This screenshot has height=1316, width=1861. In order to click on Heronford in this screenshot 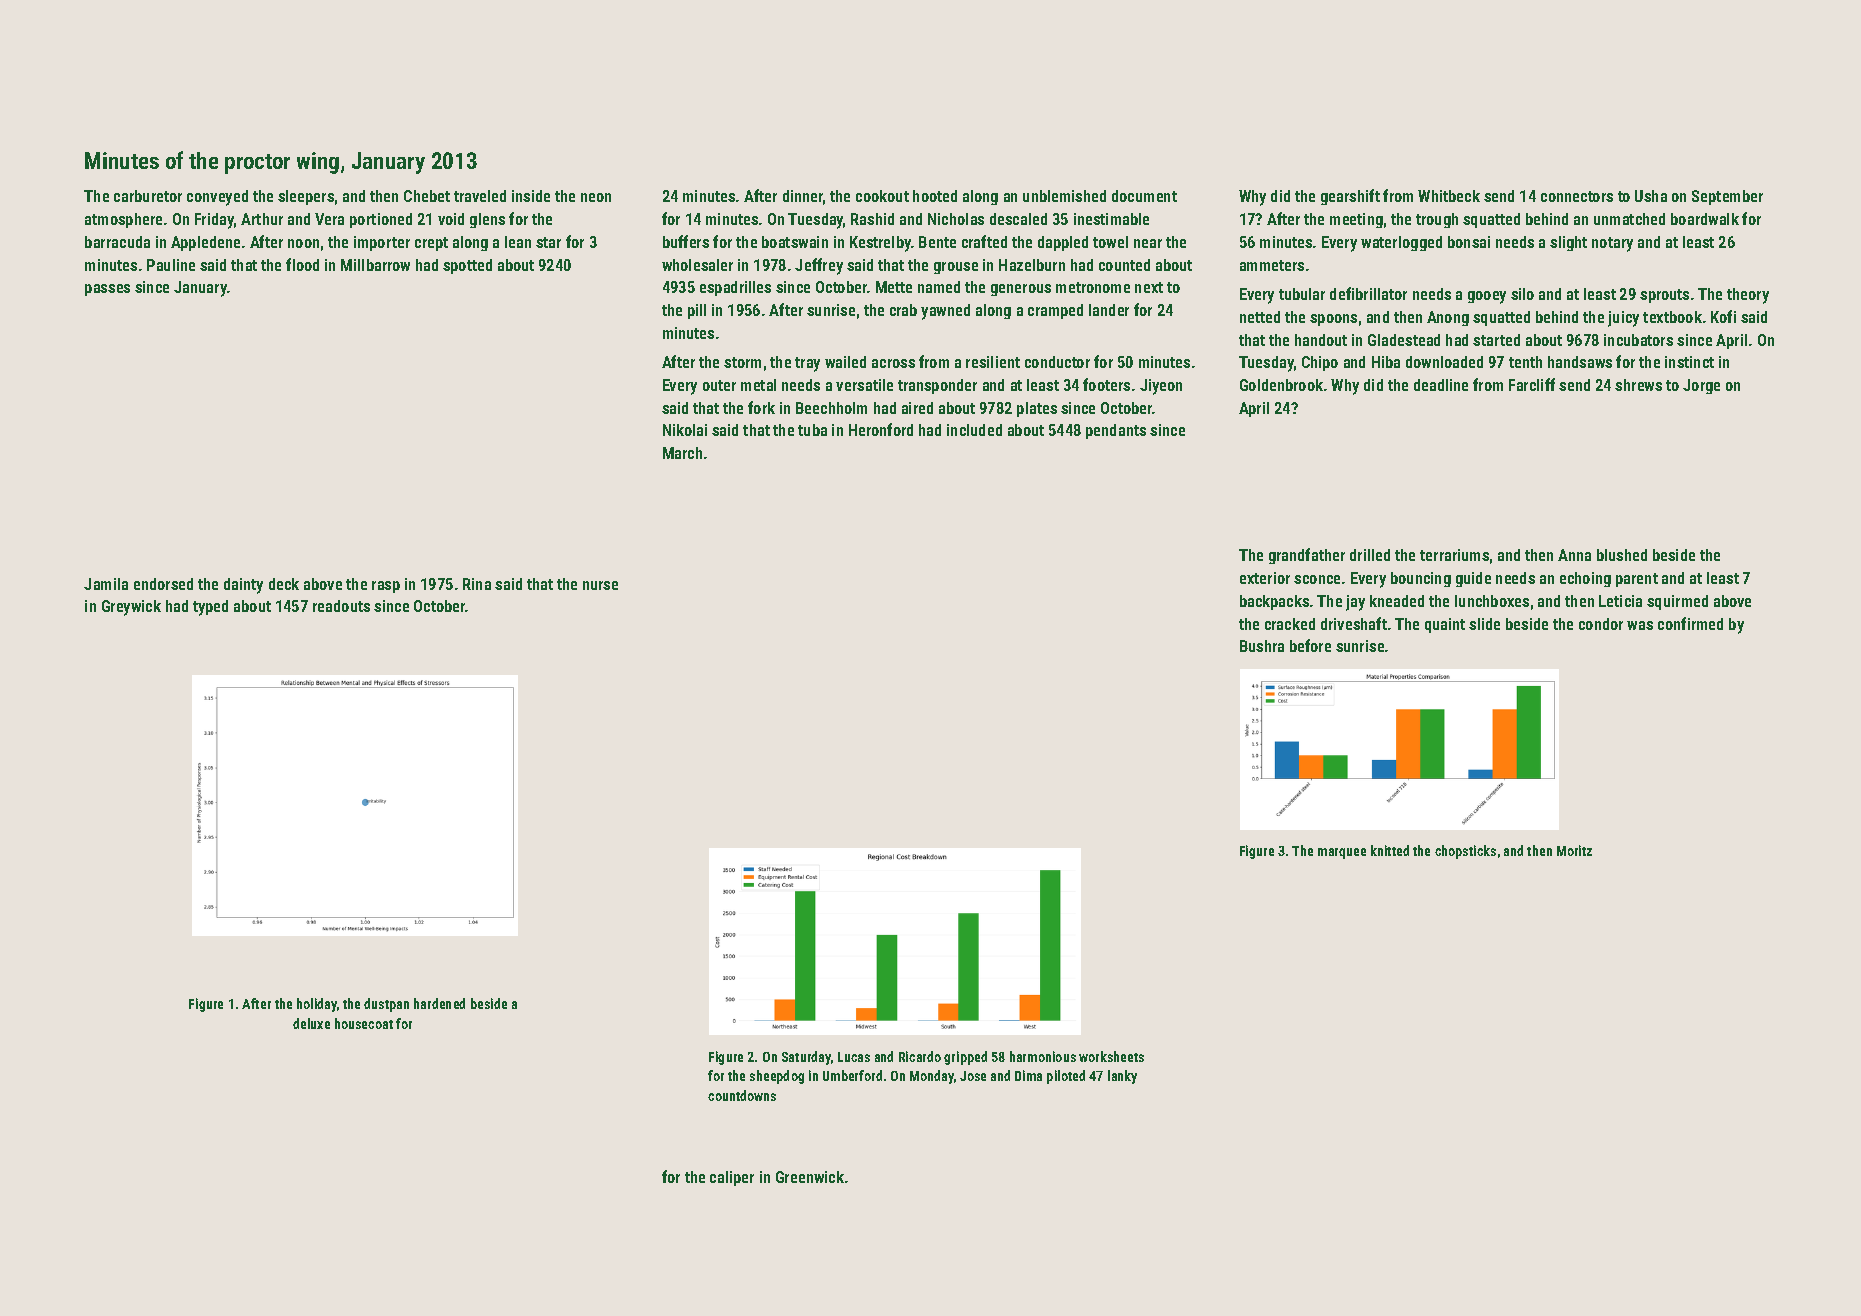, I will do `click(881, 429)`.
